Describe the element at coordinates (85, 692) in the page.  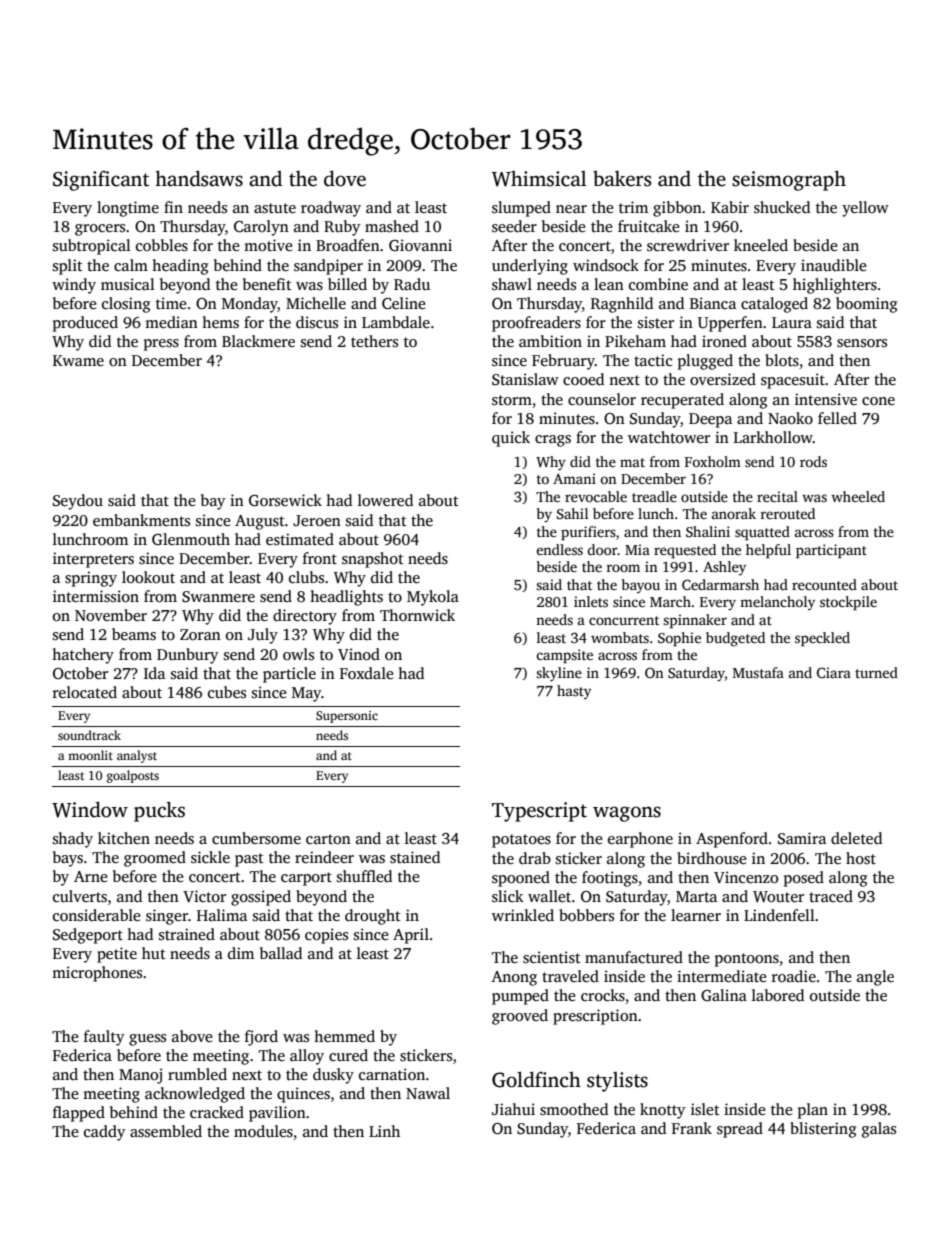
I see `relocated` at that location.
